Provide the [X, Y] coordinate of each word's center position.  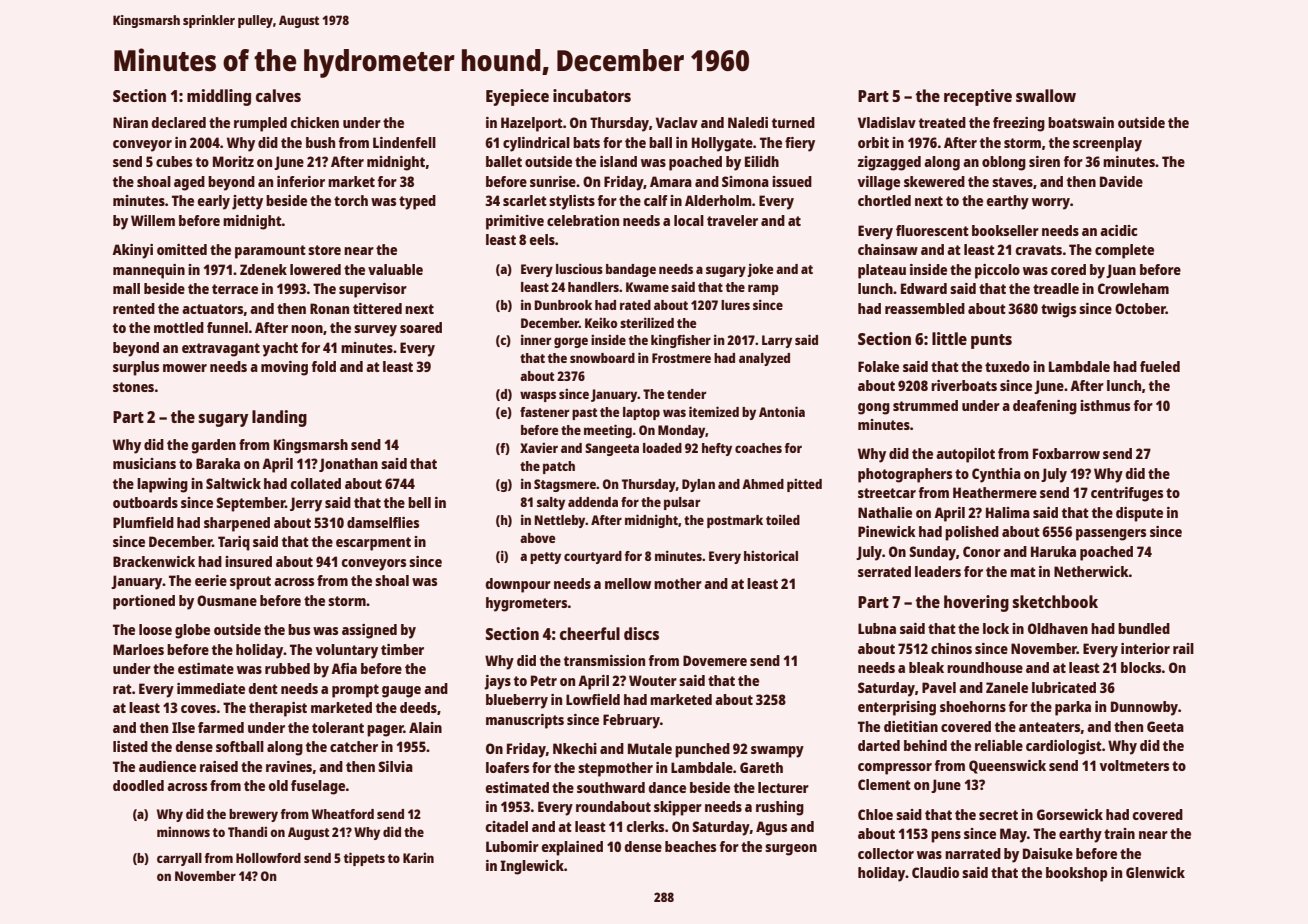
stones [133, 387]
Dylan [698, 485]
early [214, 202]
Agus [771, 828]
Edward [924, 288]
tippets [364, 859]
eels [542, 239]
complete [1124, 251]
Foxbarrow [1066, 453]
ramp [763, 289]
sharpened [237, 524]
